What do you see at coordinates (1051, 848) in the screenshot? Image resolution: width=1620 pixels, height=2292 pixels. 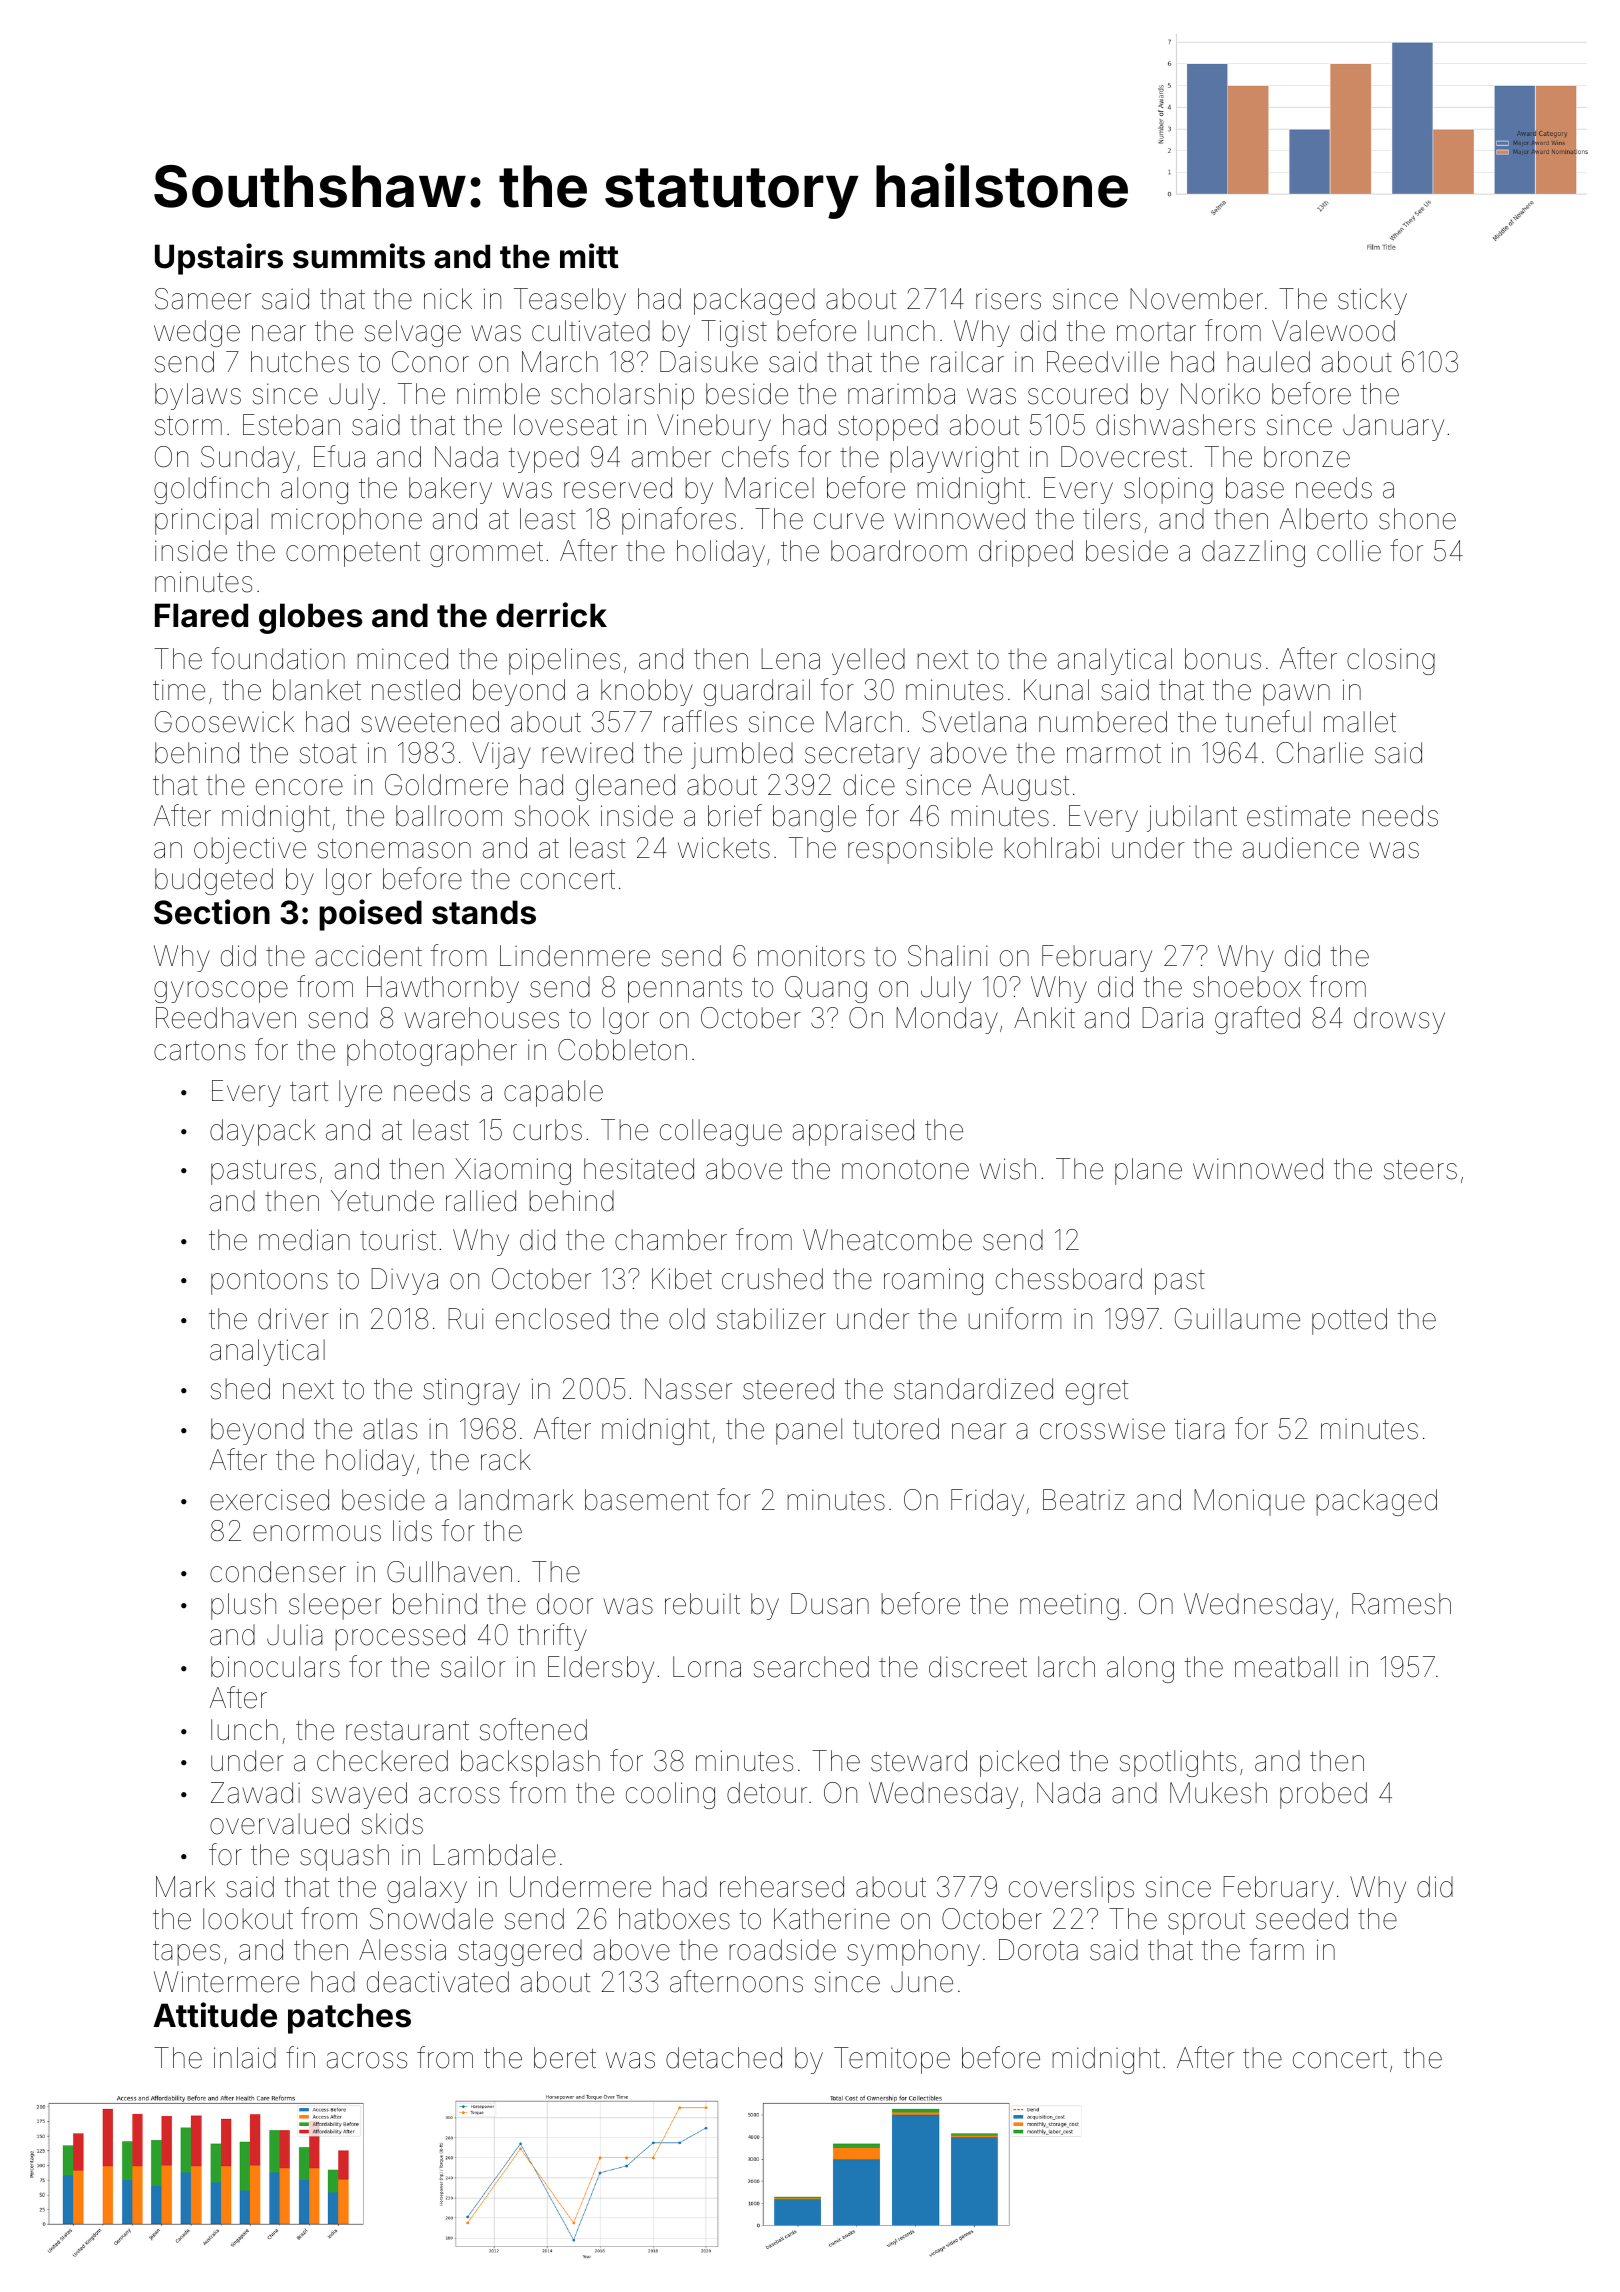 I see `kohlrabi` at bounding box center [1051, 848].
